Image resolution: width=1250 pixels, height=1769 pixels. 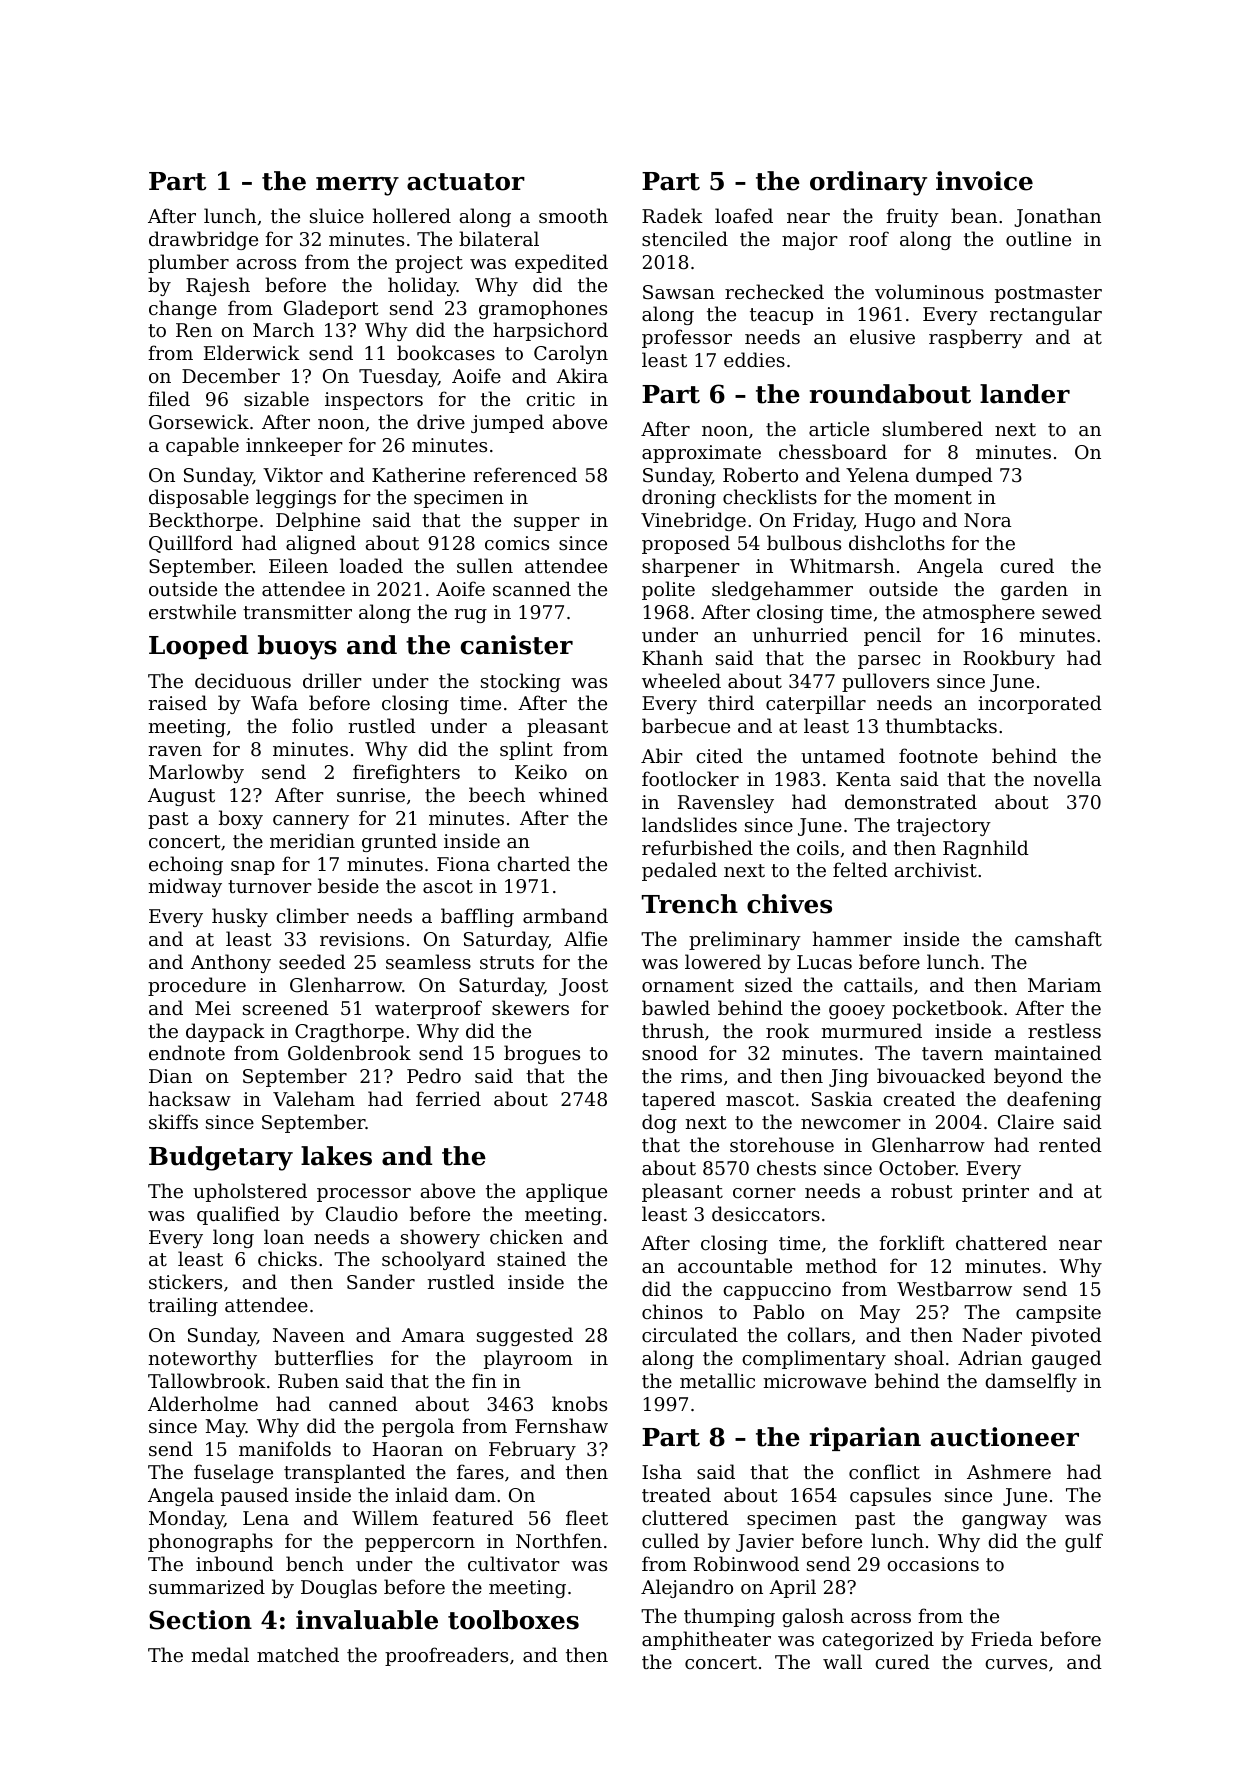 What do you see at coordinates (1058, 938) in the screenshot?
I see `camshaft` at bounding box center [1058, 938].
